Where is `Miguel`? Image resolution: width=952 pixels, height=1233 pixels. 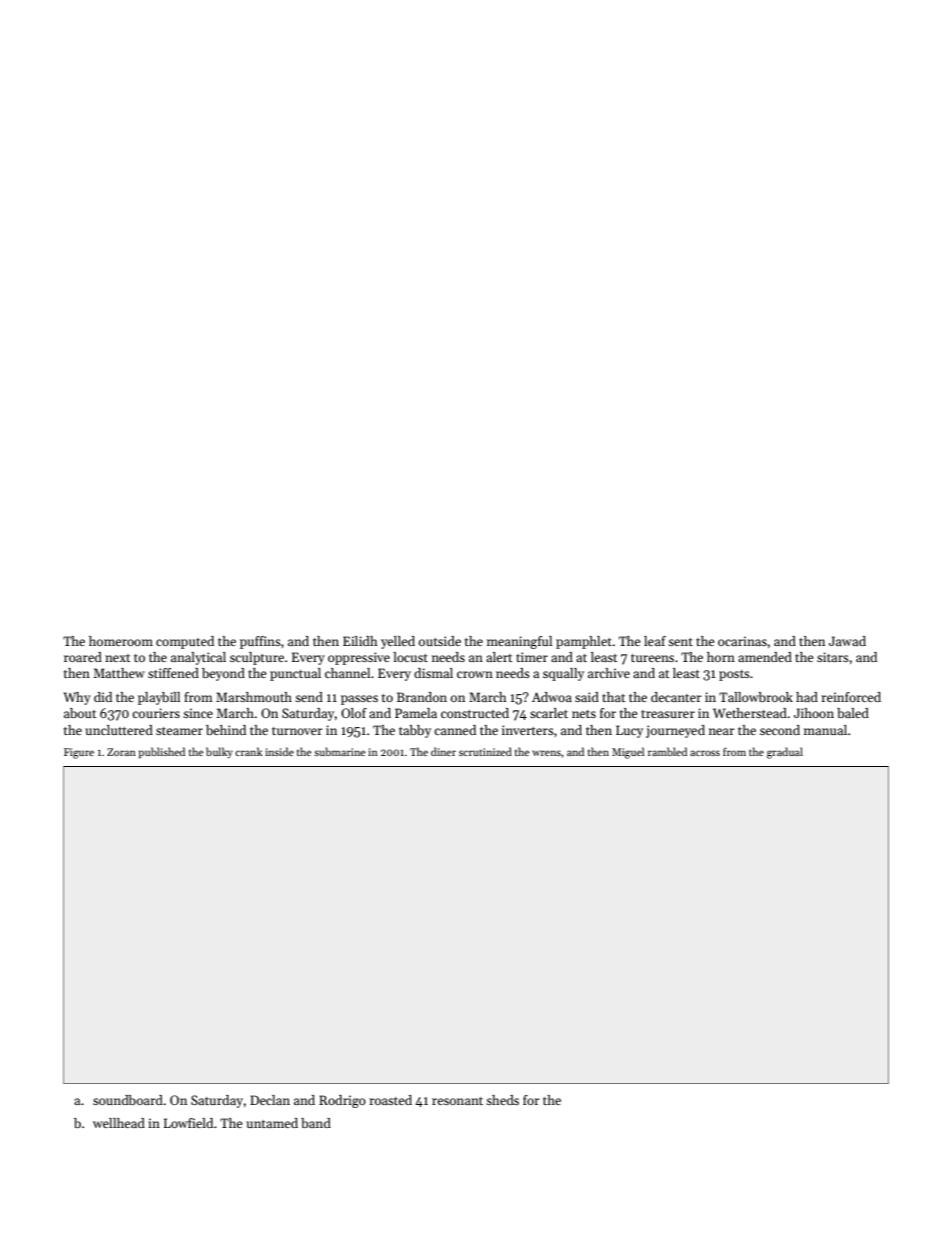 Miguel is located at coordinates (628, 753).
